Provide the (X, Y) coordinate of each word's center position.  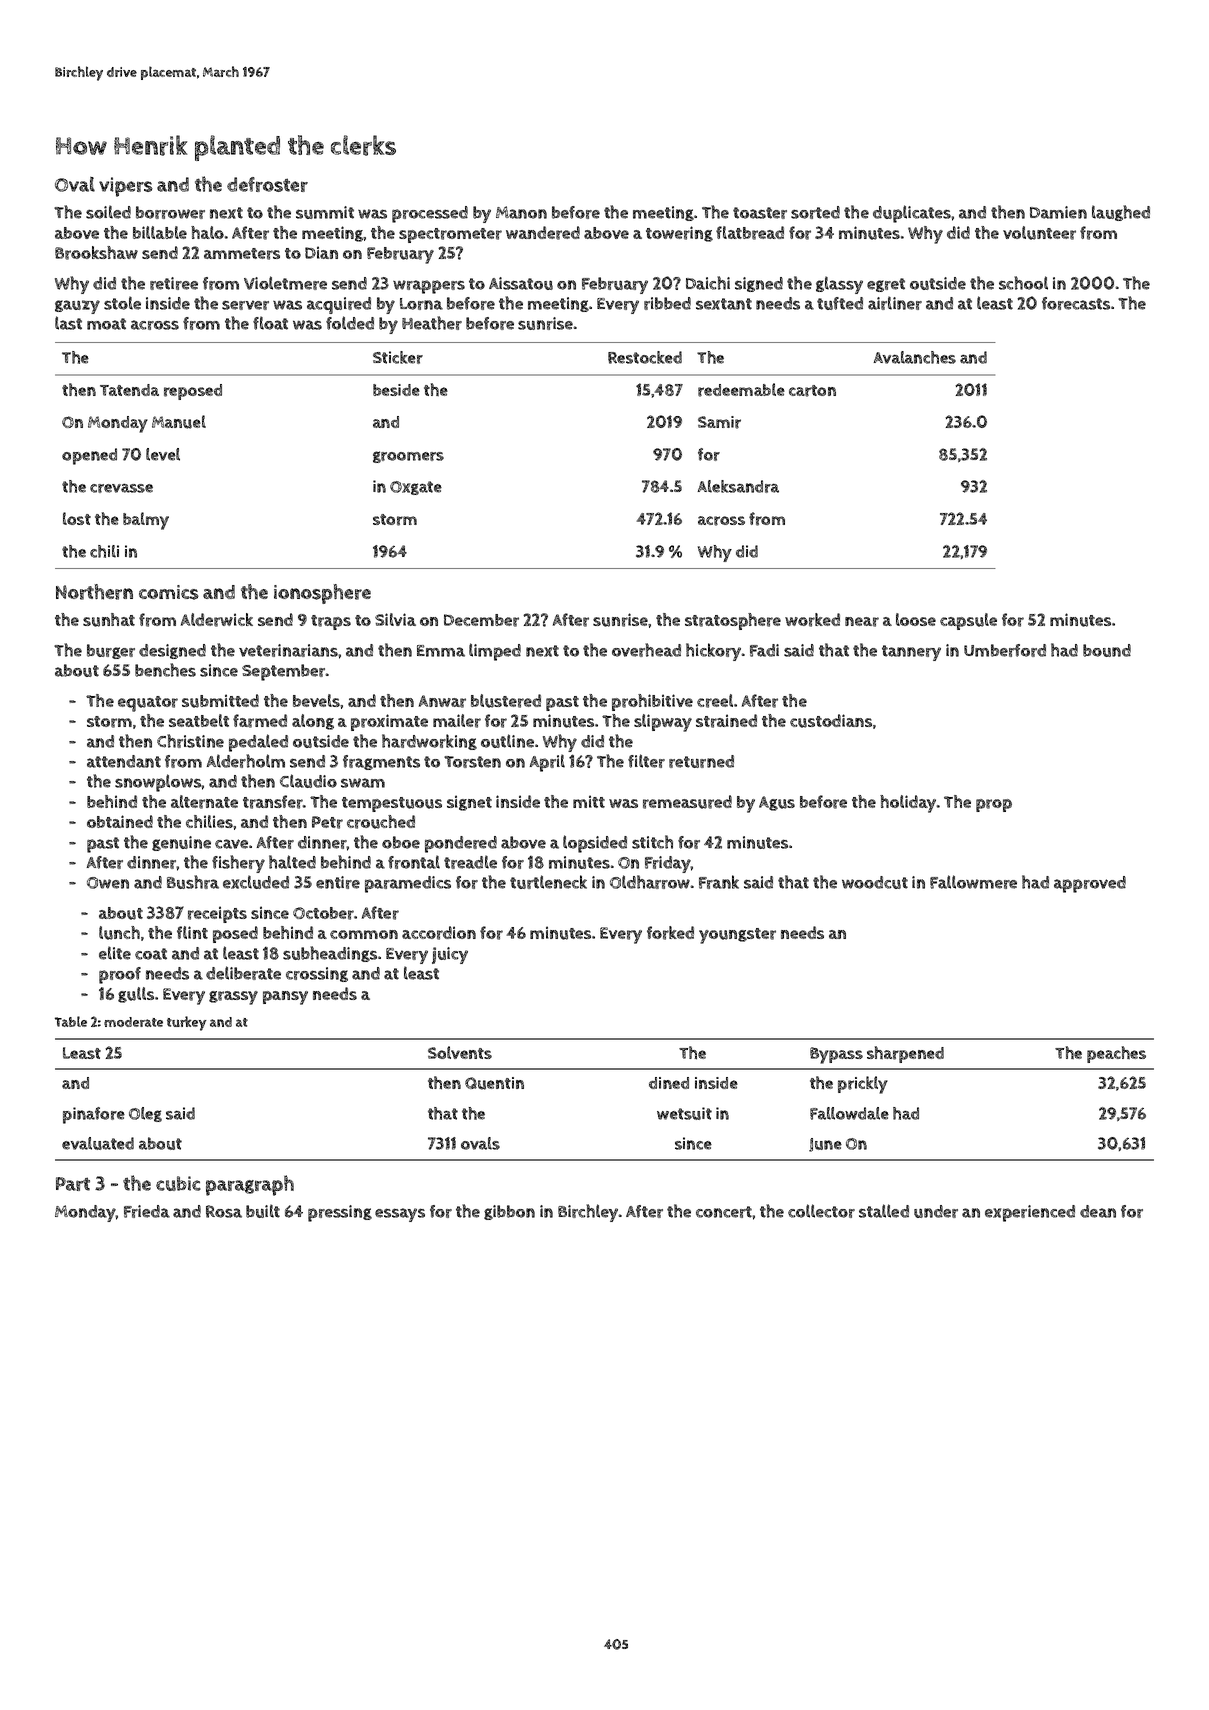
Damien (1058, 212)
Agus (777, 803)
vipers (126, 187)
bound (1107, 650)
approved (1090, 884)
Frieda (147, 1211)
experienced (1030, 1213)
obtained (120, 821)
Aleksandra (738, 486)
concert (724, 1212)
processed (430, 214)
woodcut (875, 882)
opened (89, 456)
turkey (187, 1023)
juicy (450, 955)
